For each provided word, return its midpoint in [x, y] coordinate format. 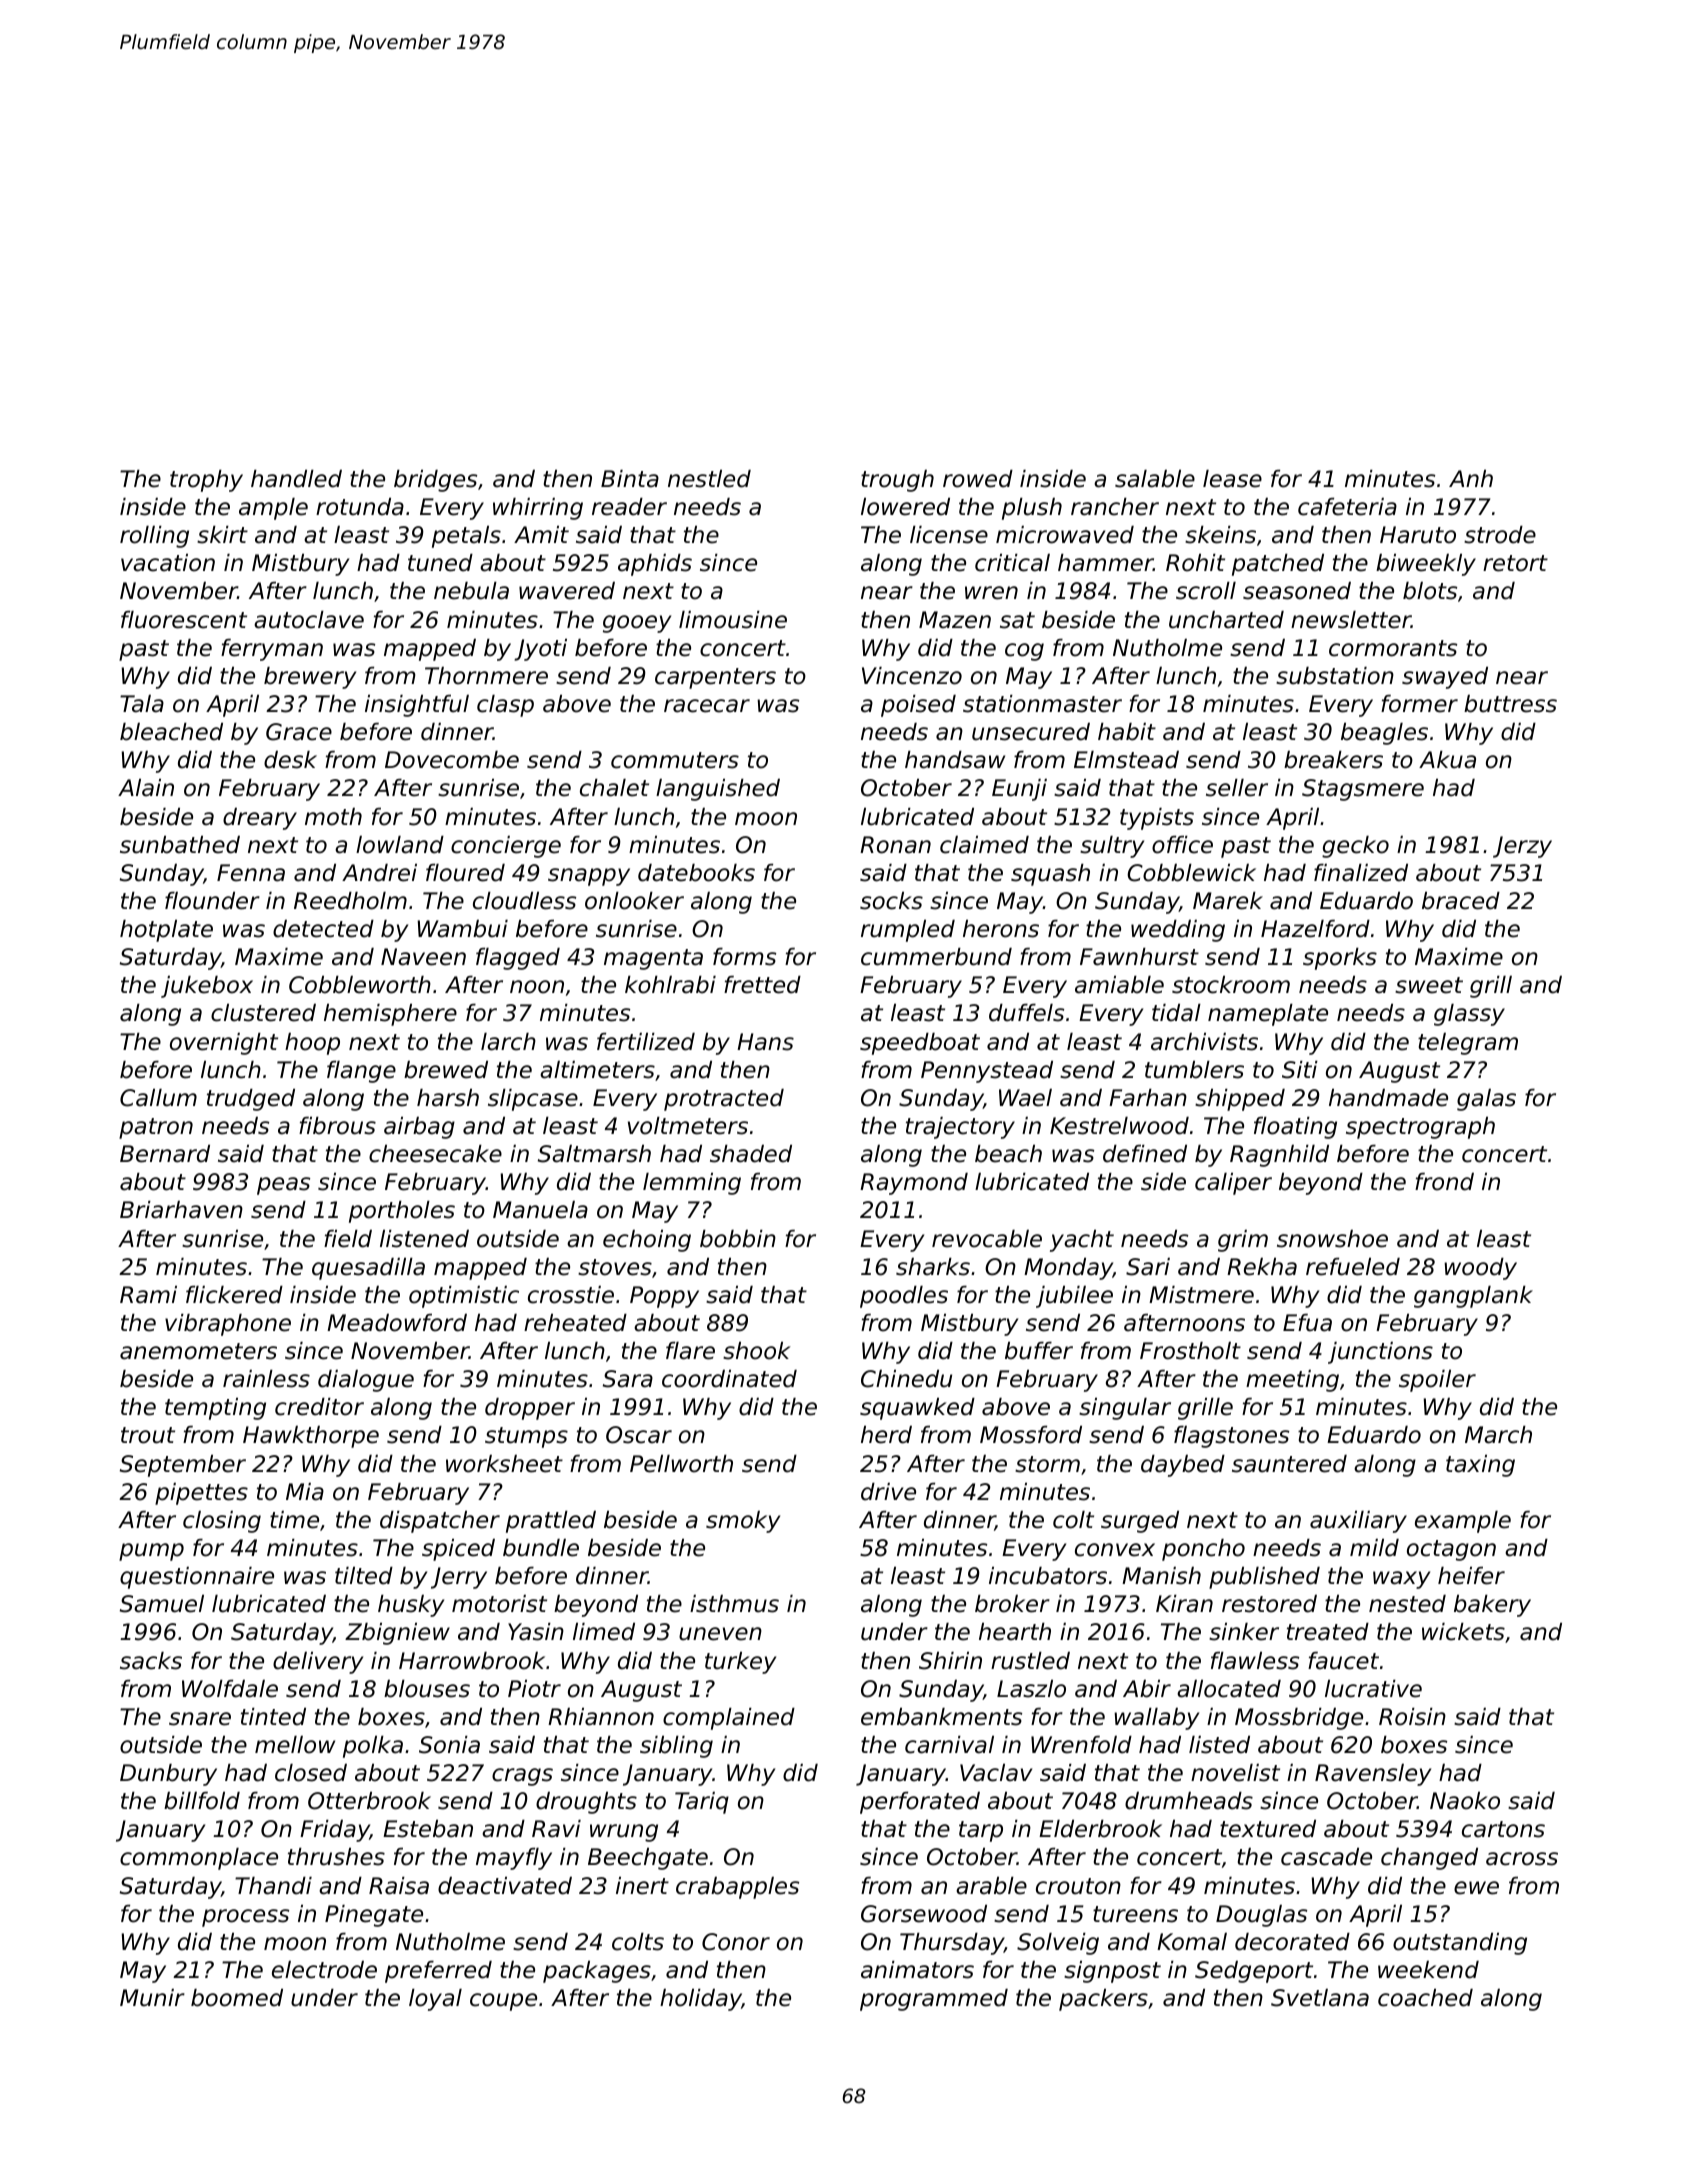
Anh [1471, 478]
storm [1047, 1464]
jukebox [207, 987]
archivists [1204, 1042]
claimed [984, 845]
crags [522, 1777]
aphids [655, 565]
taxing [1480, 1466]
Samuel [162, 1604]
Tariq [702, 1803]
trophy [206, 481]
